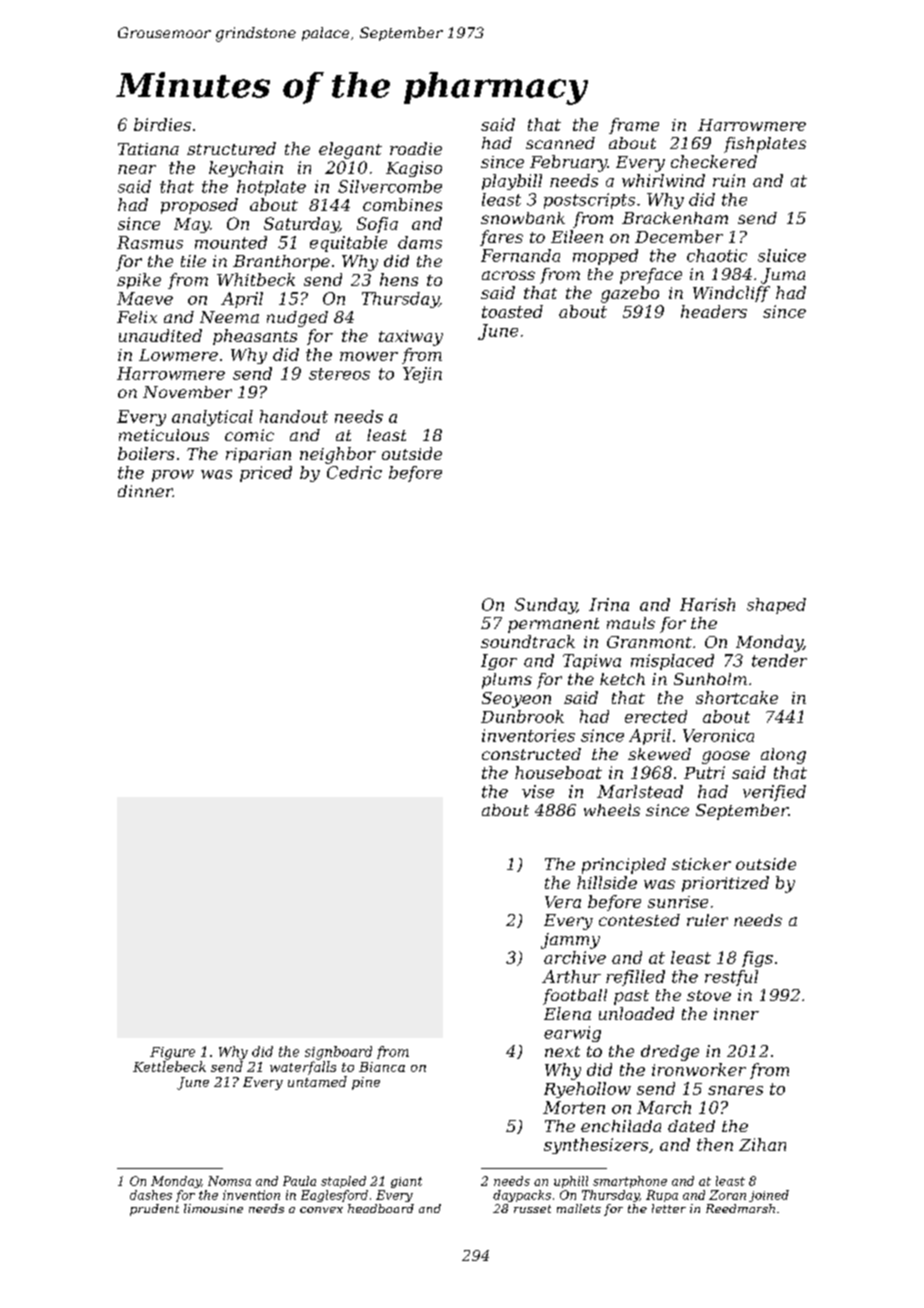 This screenshot has width=924, height=1308. I want to click on shaped, so click(776, 606).
